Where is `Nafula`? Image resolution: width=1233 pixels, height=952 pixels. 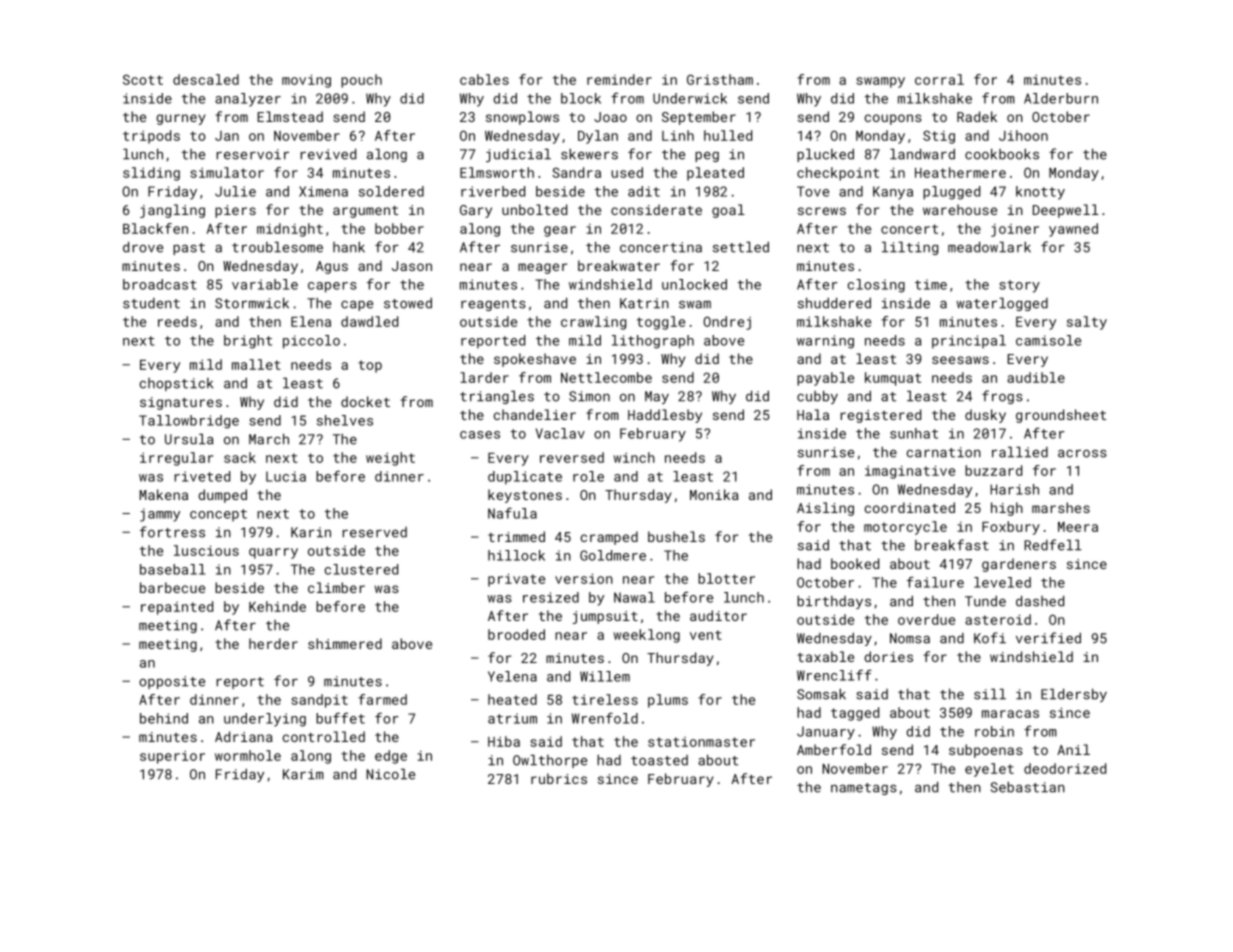
Nafula is located at coordinates (512, 513).
